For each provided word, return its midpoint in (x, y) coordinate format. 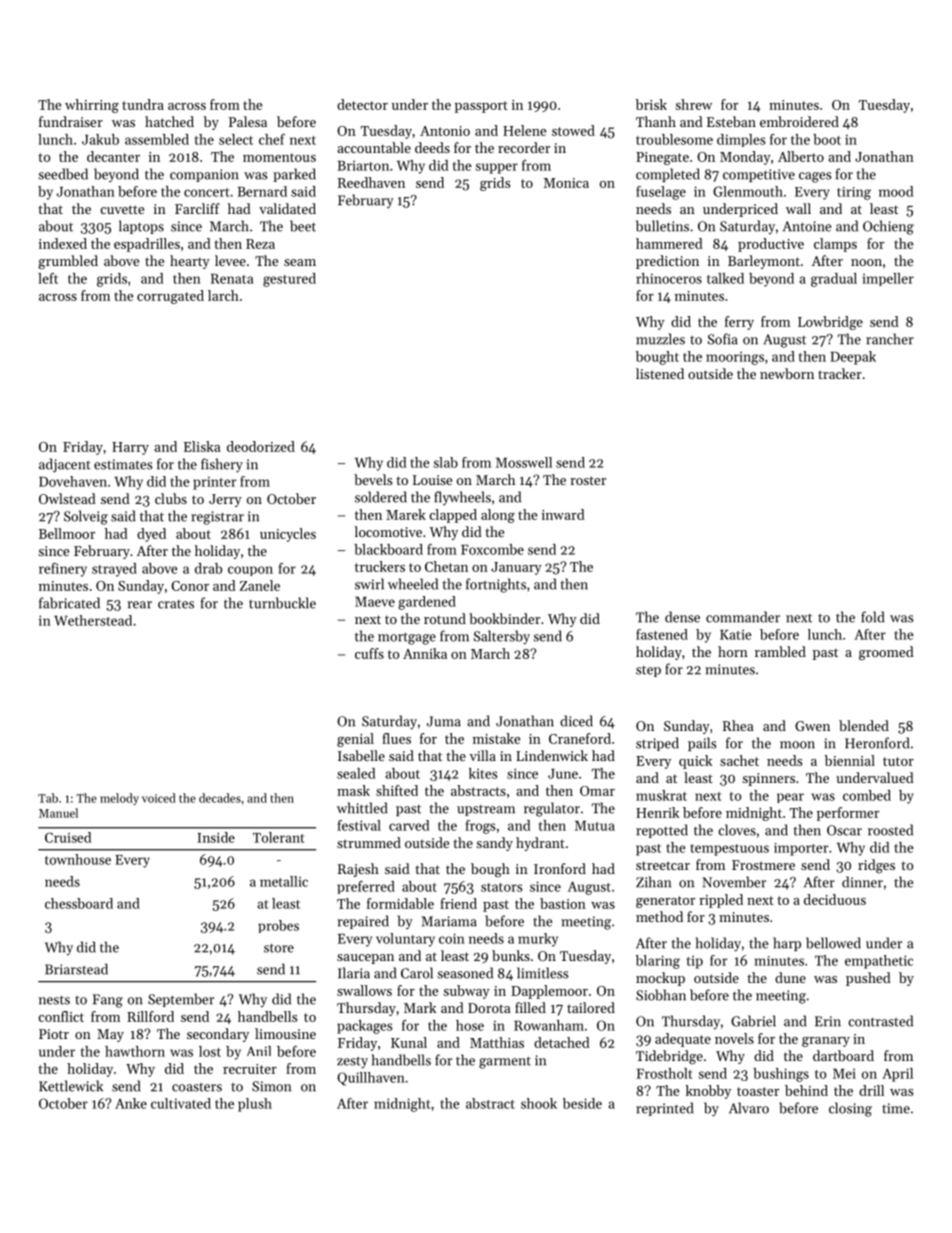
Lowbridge (830, 323)
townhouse (78, 859)
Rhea (738, 725)
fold (872, 617)
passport (481, 107)
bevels (373, 479)
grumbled (68, 262)
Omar (597, 791)
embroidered (799, 121)
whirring (92, 106)
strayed (114, 570)
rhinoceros (669, 278)
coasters (197, 1087)
